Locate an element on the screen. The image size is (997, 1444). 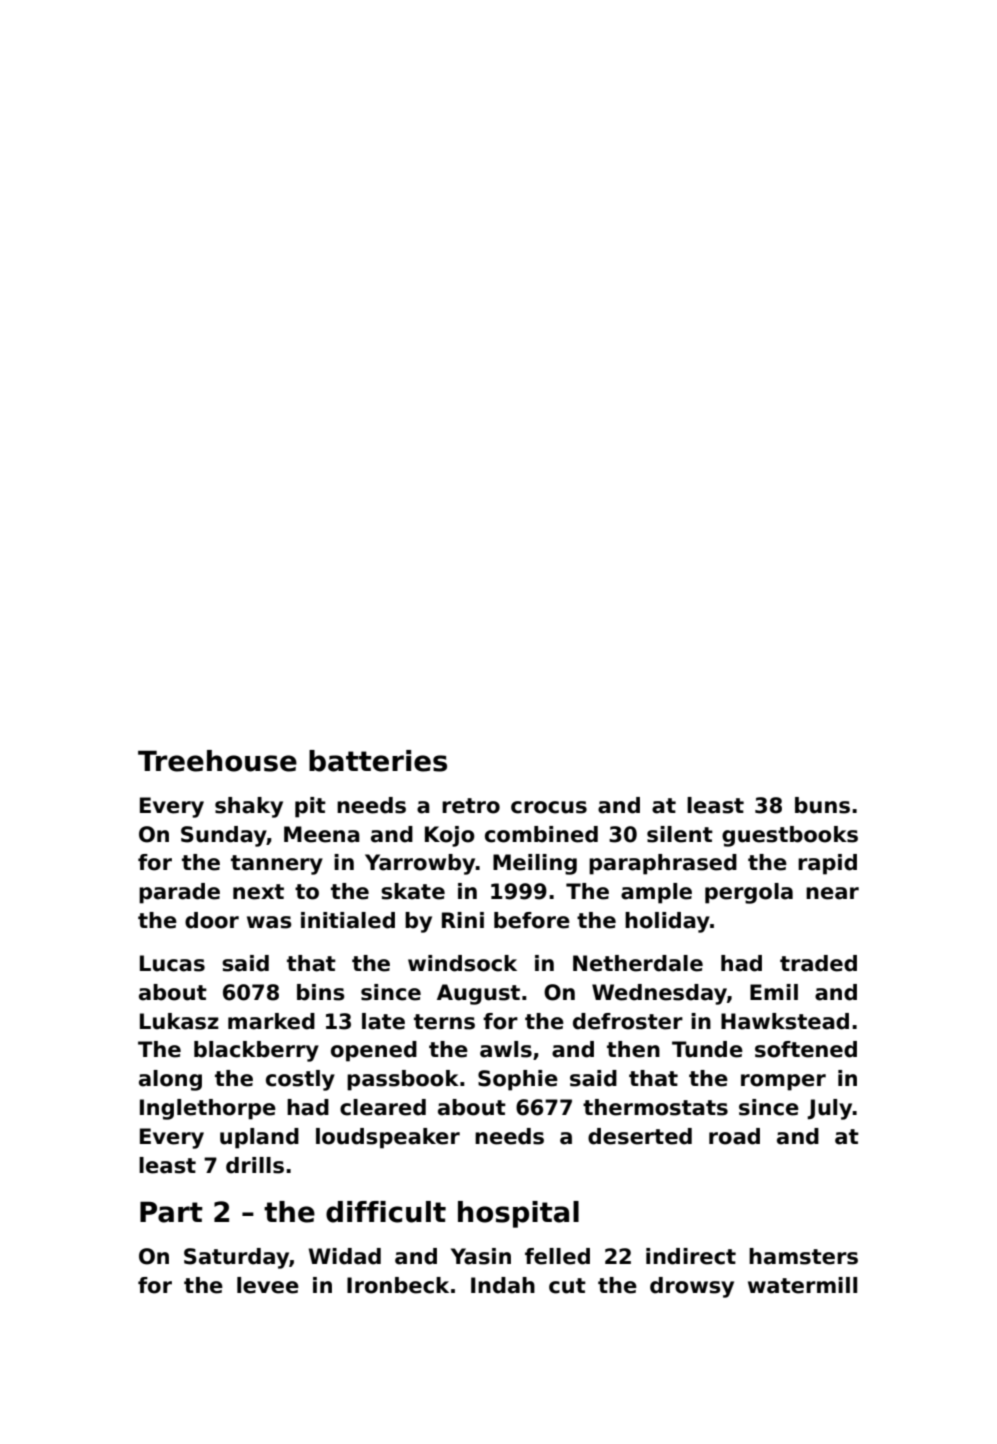
drills is located at coordinates (255, 1165).
